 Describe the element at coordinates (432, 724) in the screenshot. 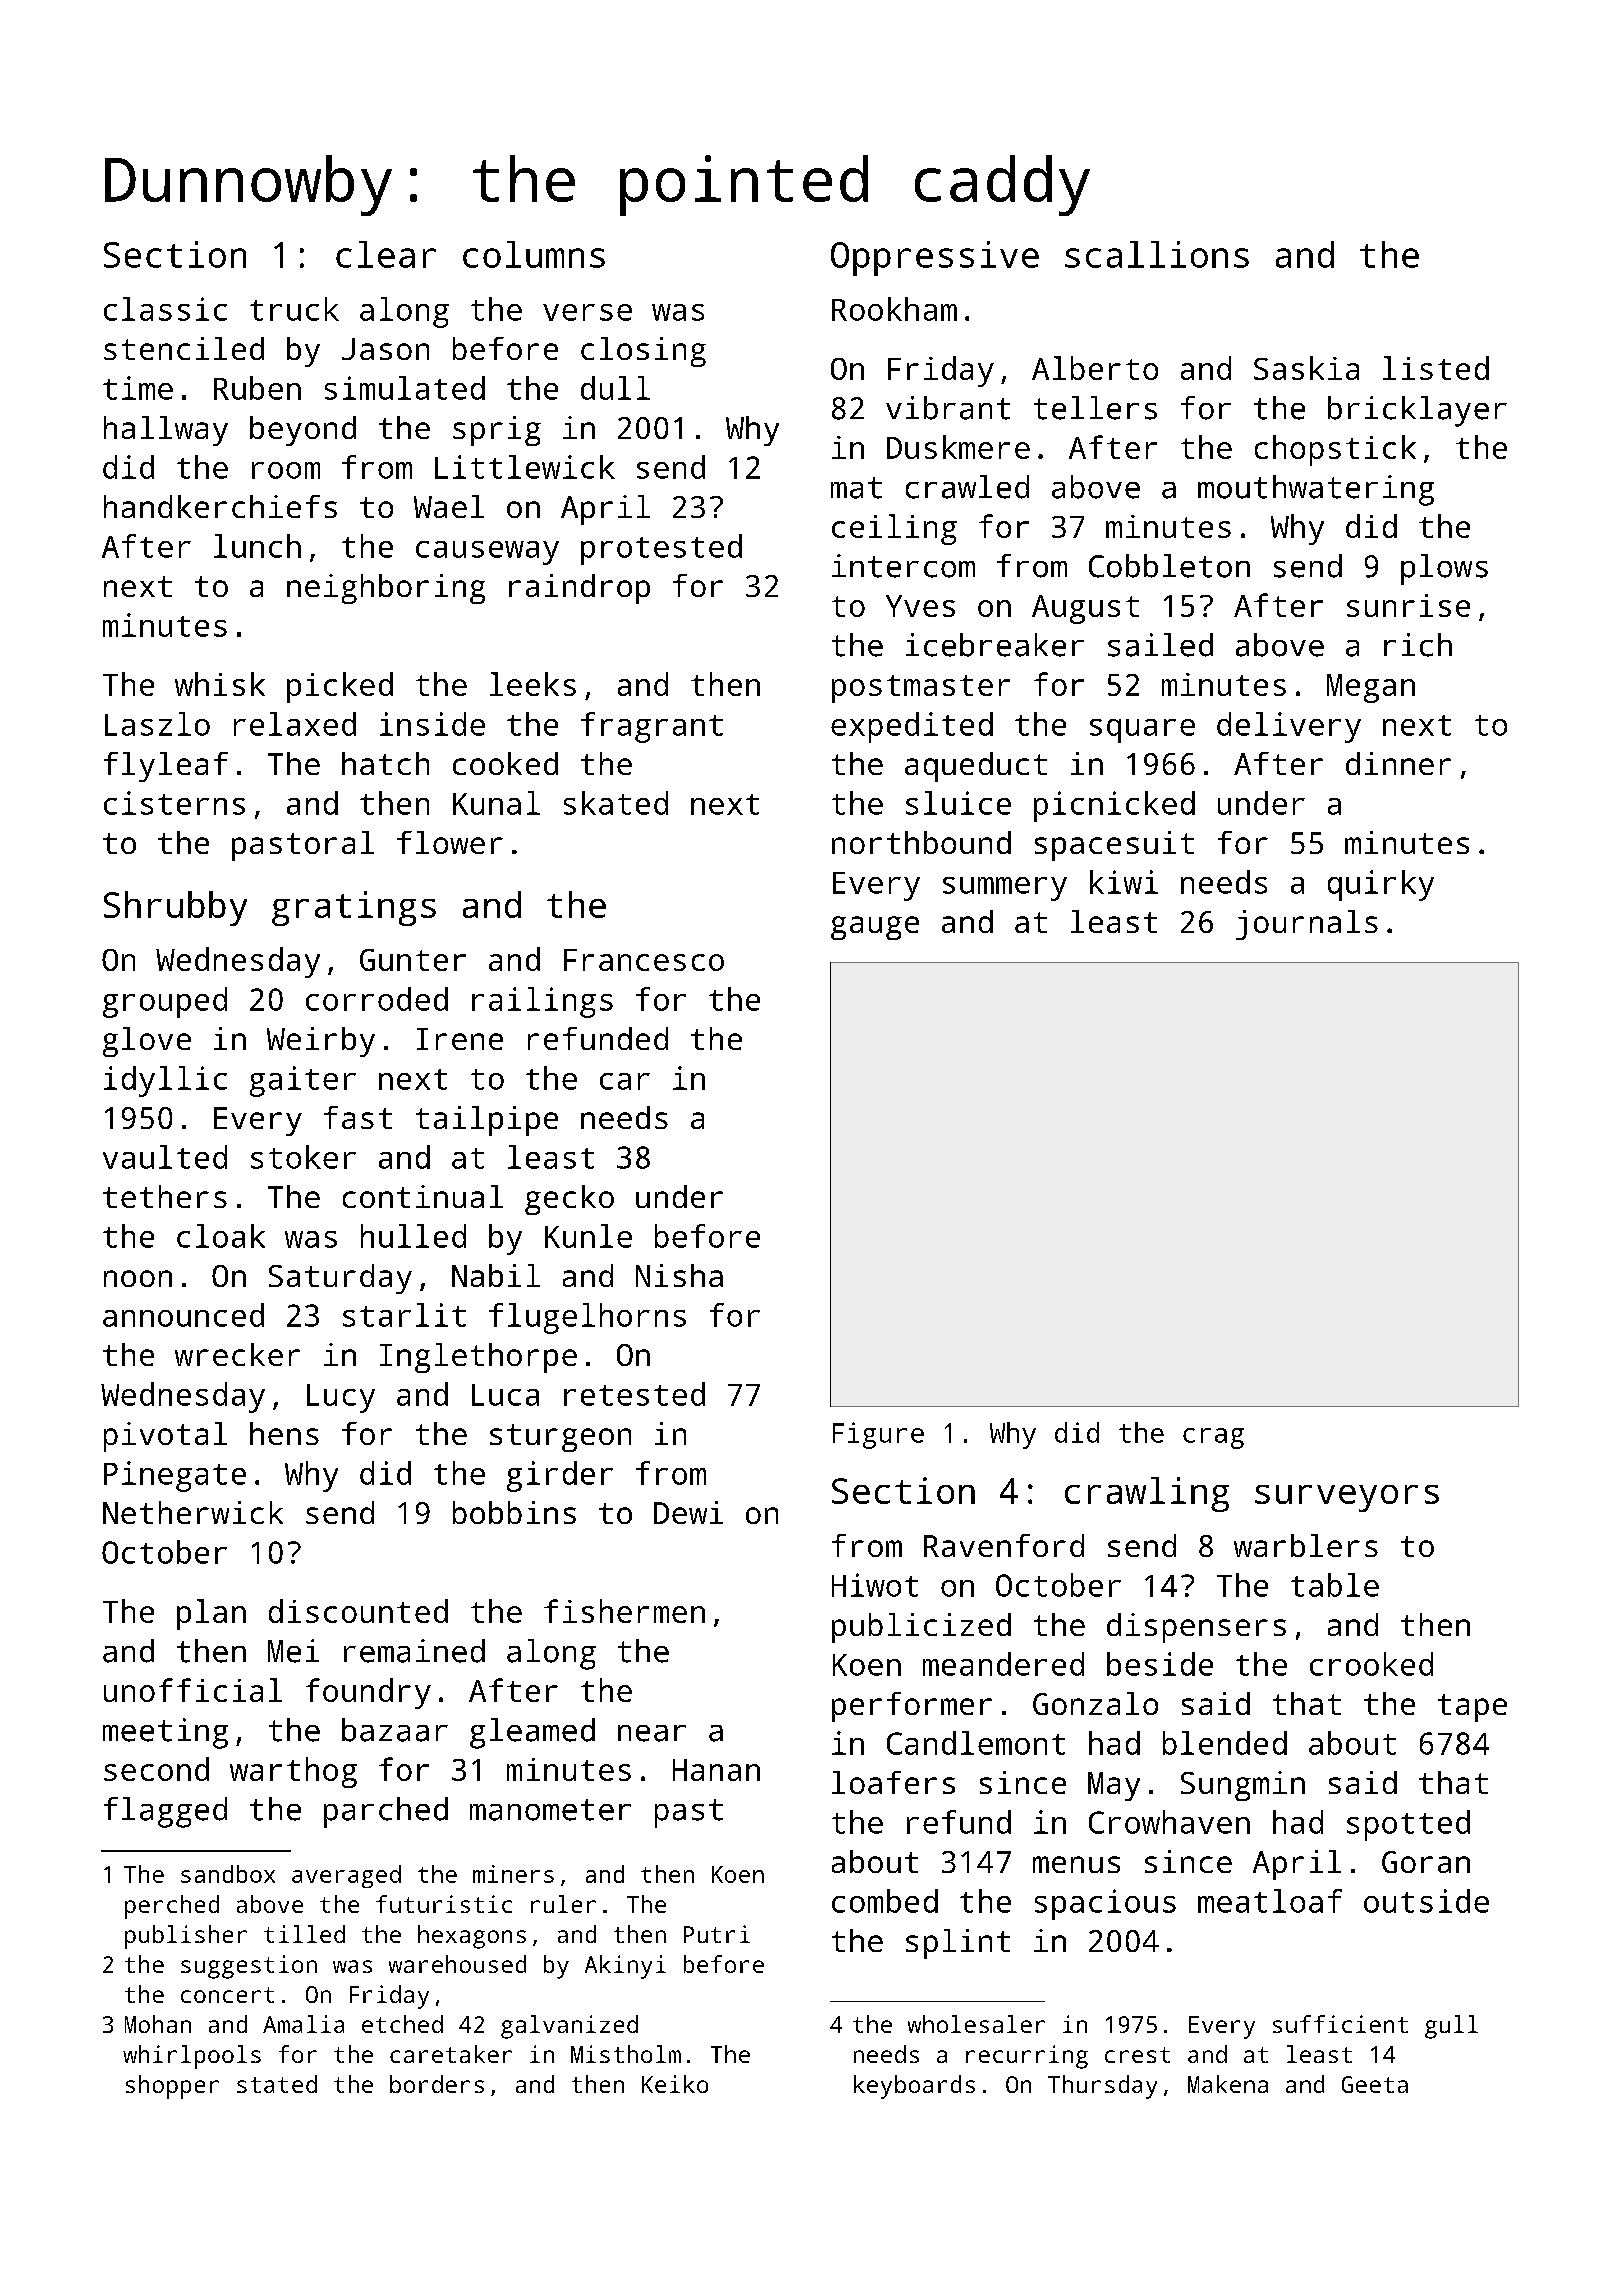

I see `inside` at that location.
